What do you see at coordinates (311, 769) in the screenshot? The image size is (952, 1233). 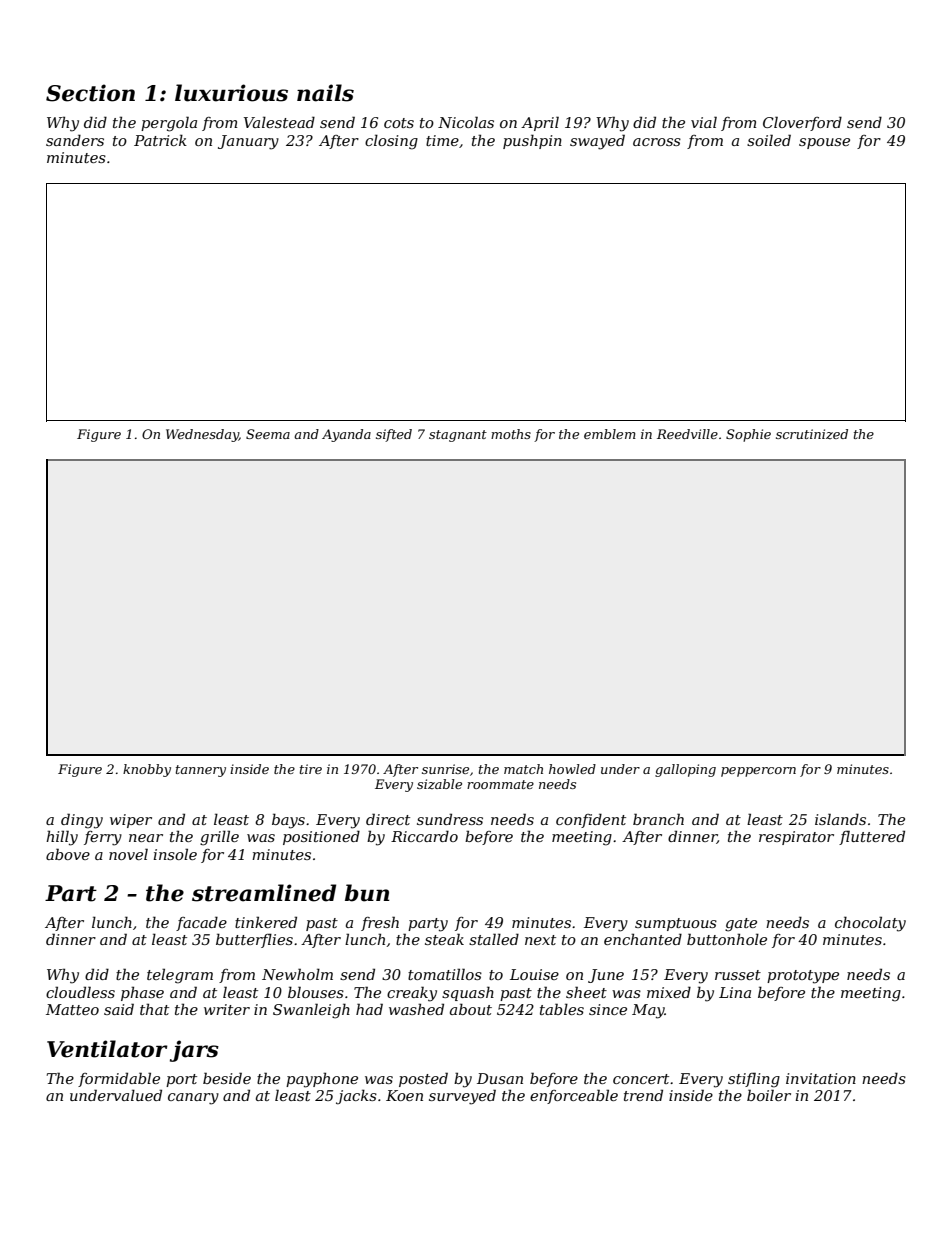 I see `tire` at bounding box center [311, 769].
